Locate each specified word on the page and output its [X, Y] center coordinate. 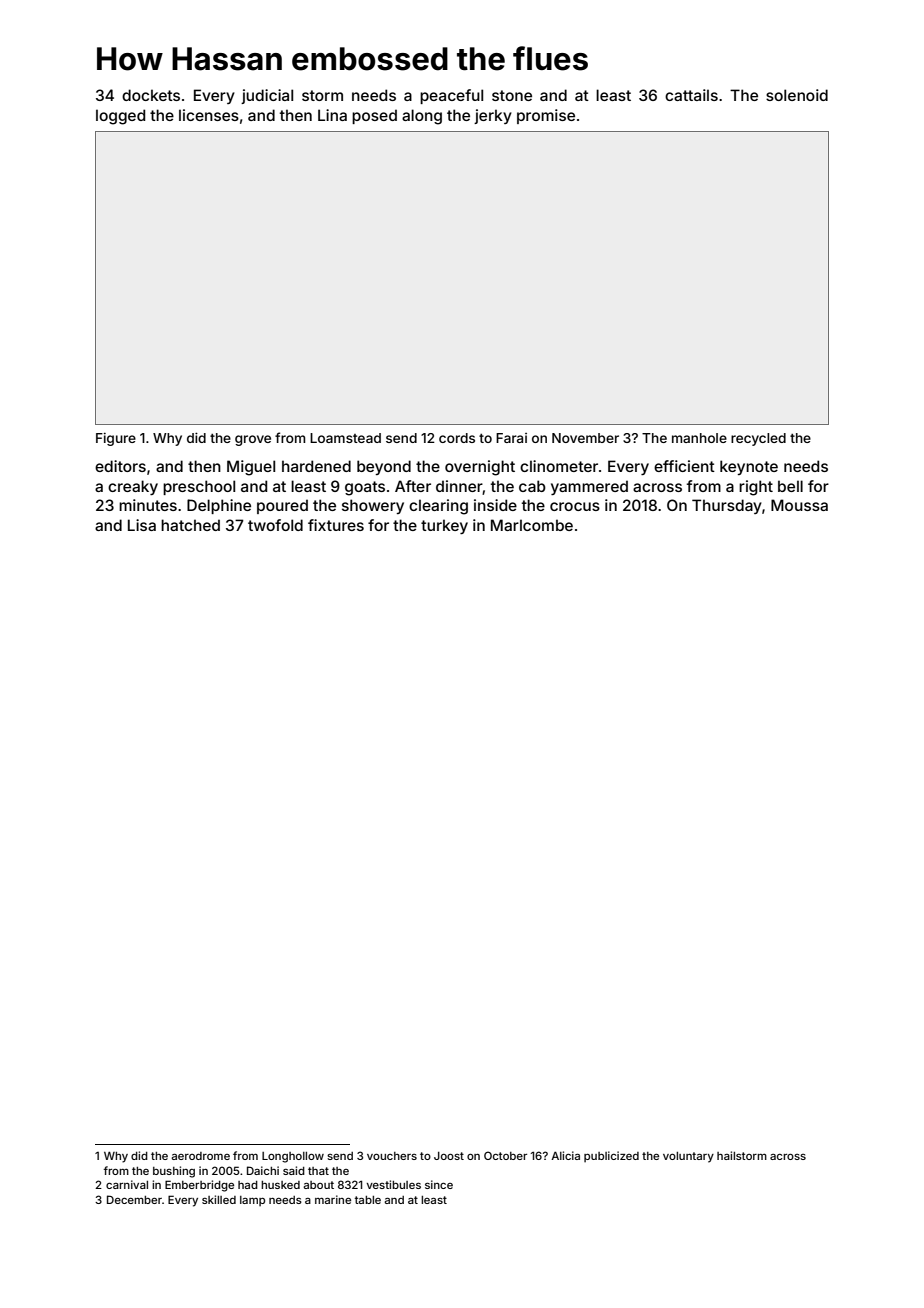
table [368, 1200]
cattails [691, 95]
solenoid [797, 95]
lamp [252, 1201]
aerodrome [200, 1156]
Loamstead [345, 438]
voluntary [688, 1157]
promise [546, 116]
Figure [116, 439]
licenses [209, 115]
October [505, 1155]
